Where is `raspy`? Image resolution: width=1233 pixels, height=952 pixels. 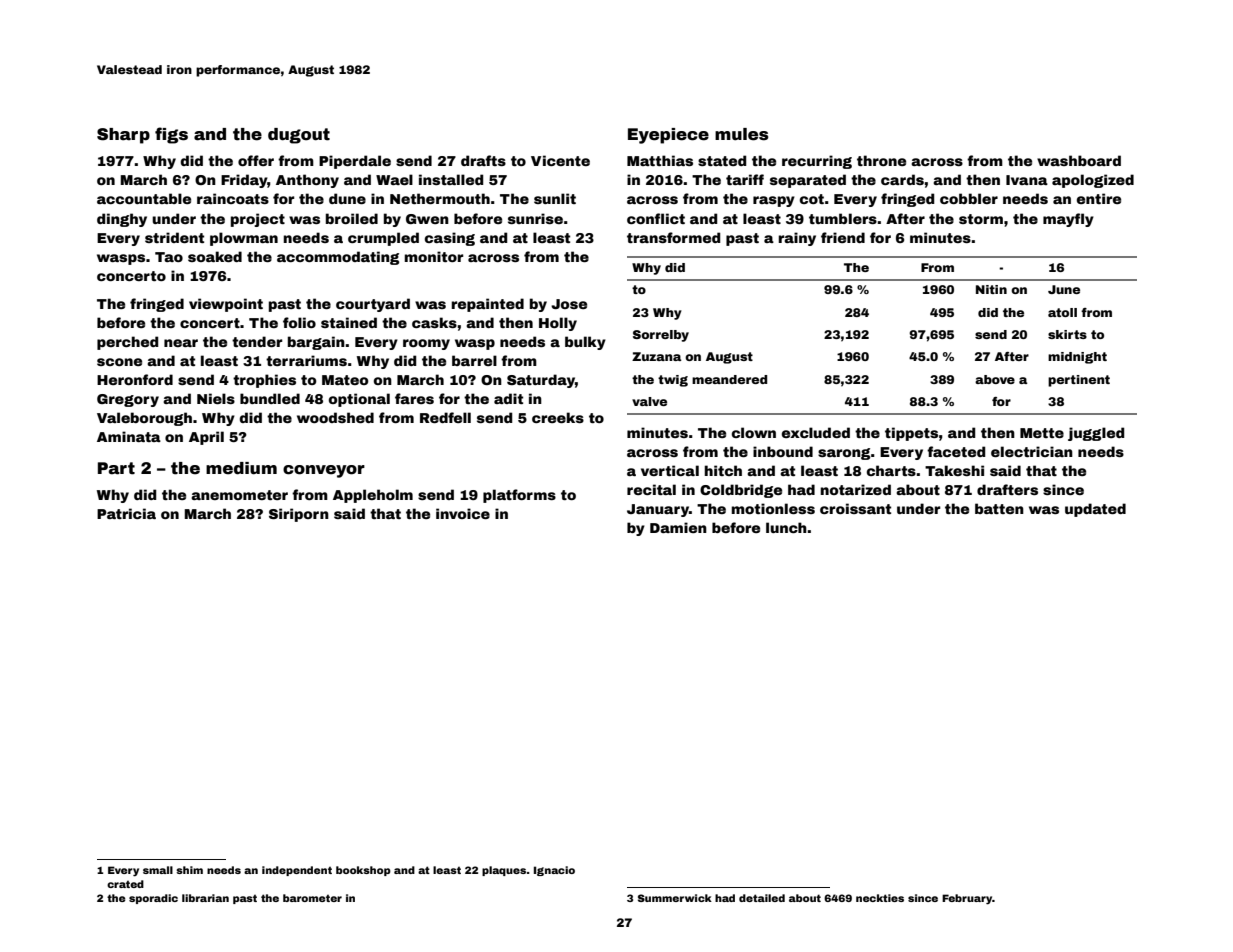
raspy is located at coordinates (774, 201).
